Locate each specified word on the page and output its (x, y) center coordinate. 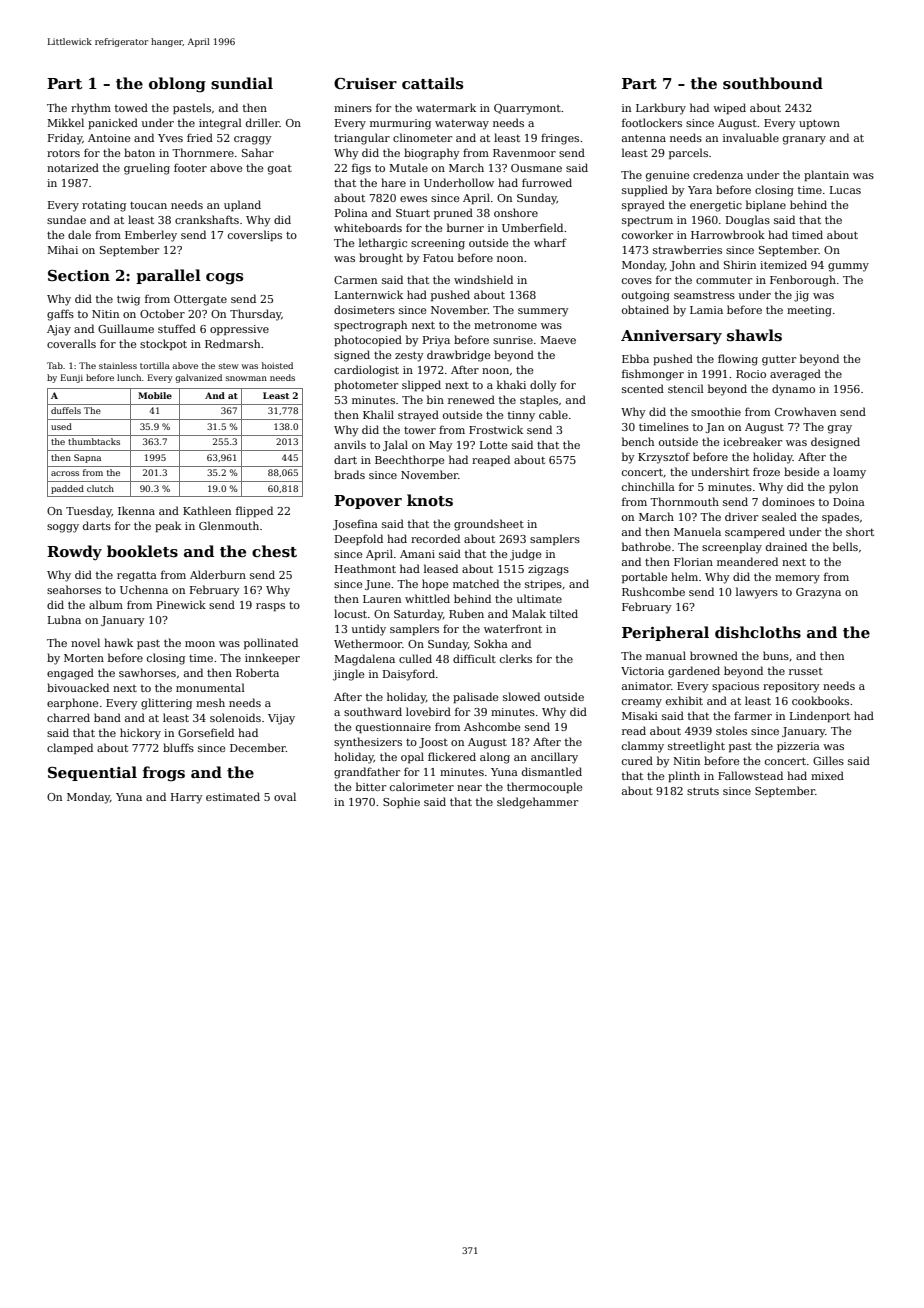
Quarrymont (527, 109)
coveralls (71, 343)
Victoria (642, 671)
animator (646, 686)
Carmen (355, 280)
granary (804, 140)
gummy (848, 267)
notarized (73, 167)
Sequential (92, 773)
